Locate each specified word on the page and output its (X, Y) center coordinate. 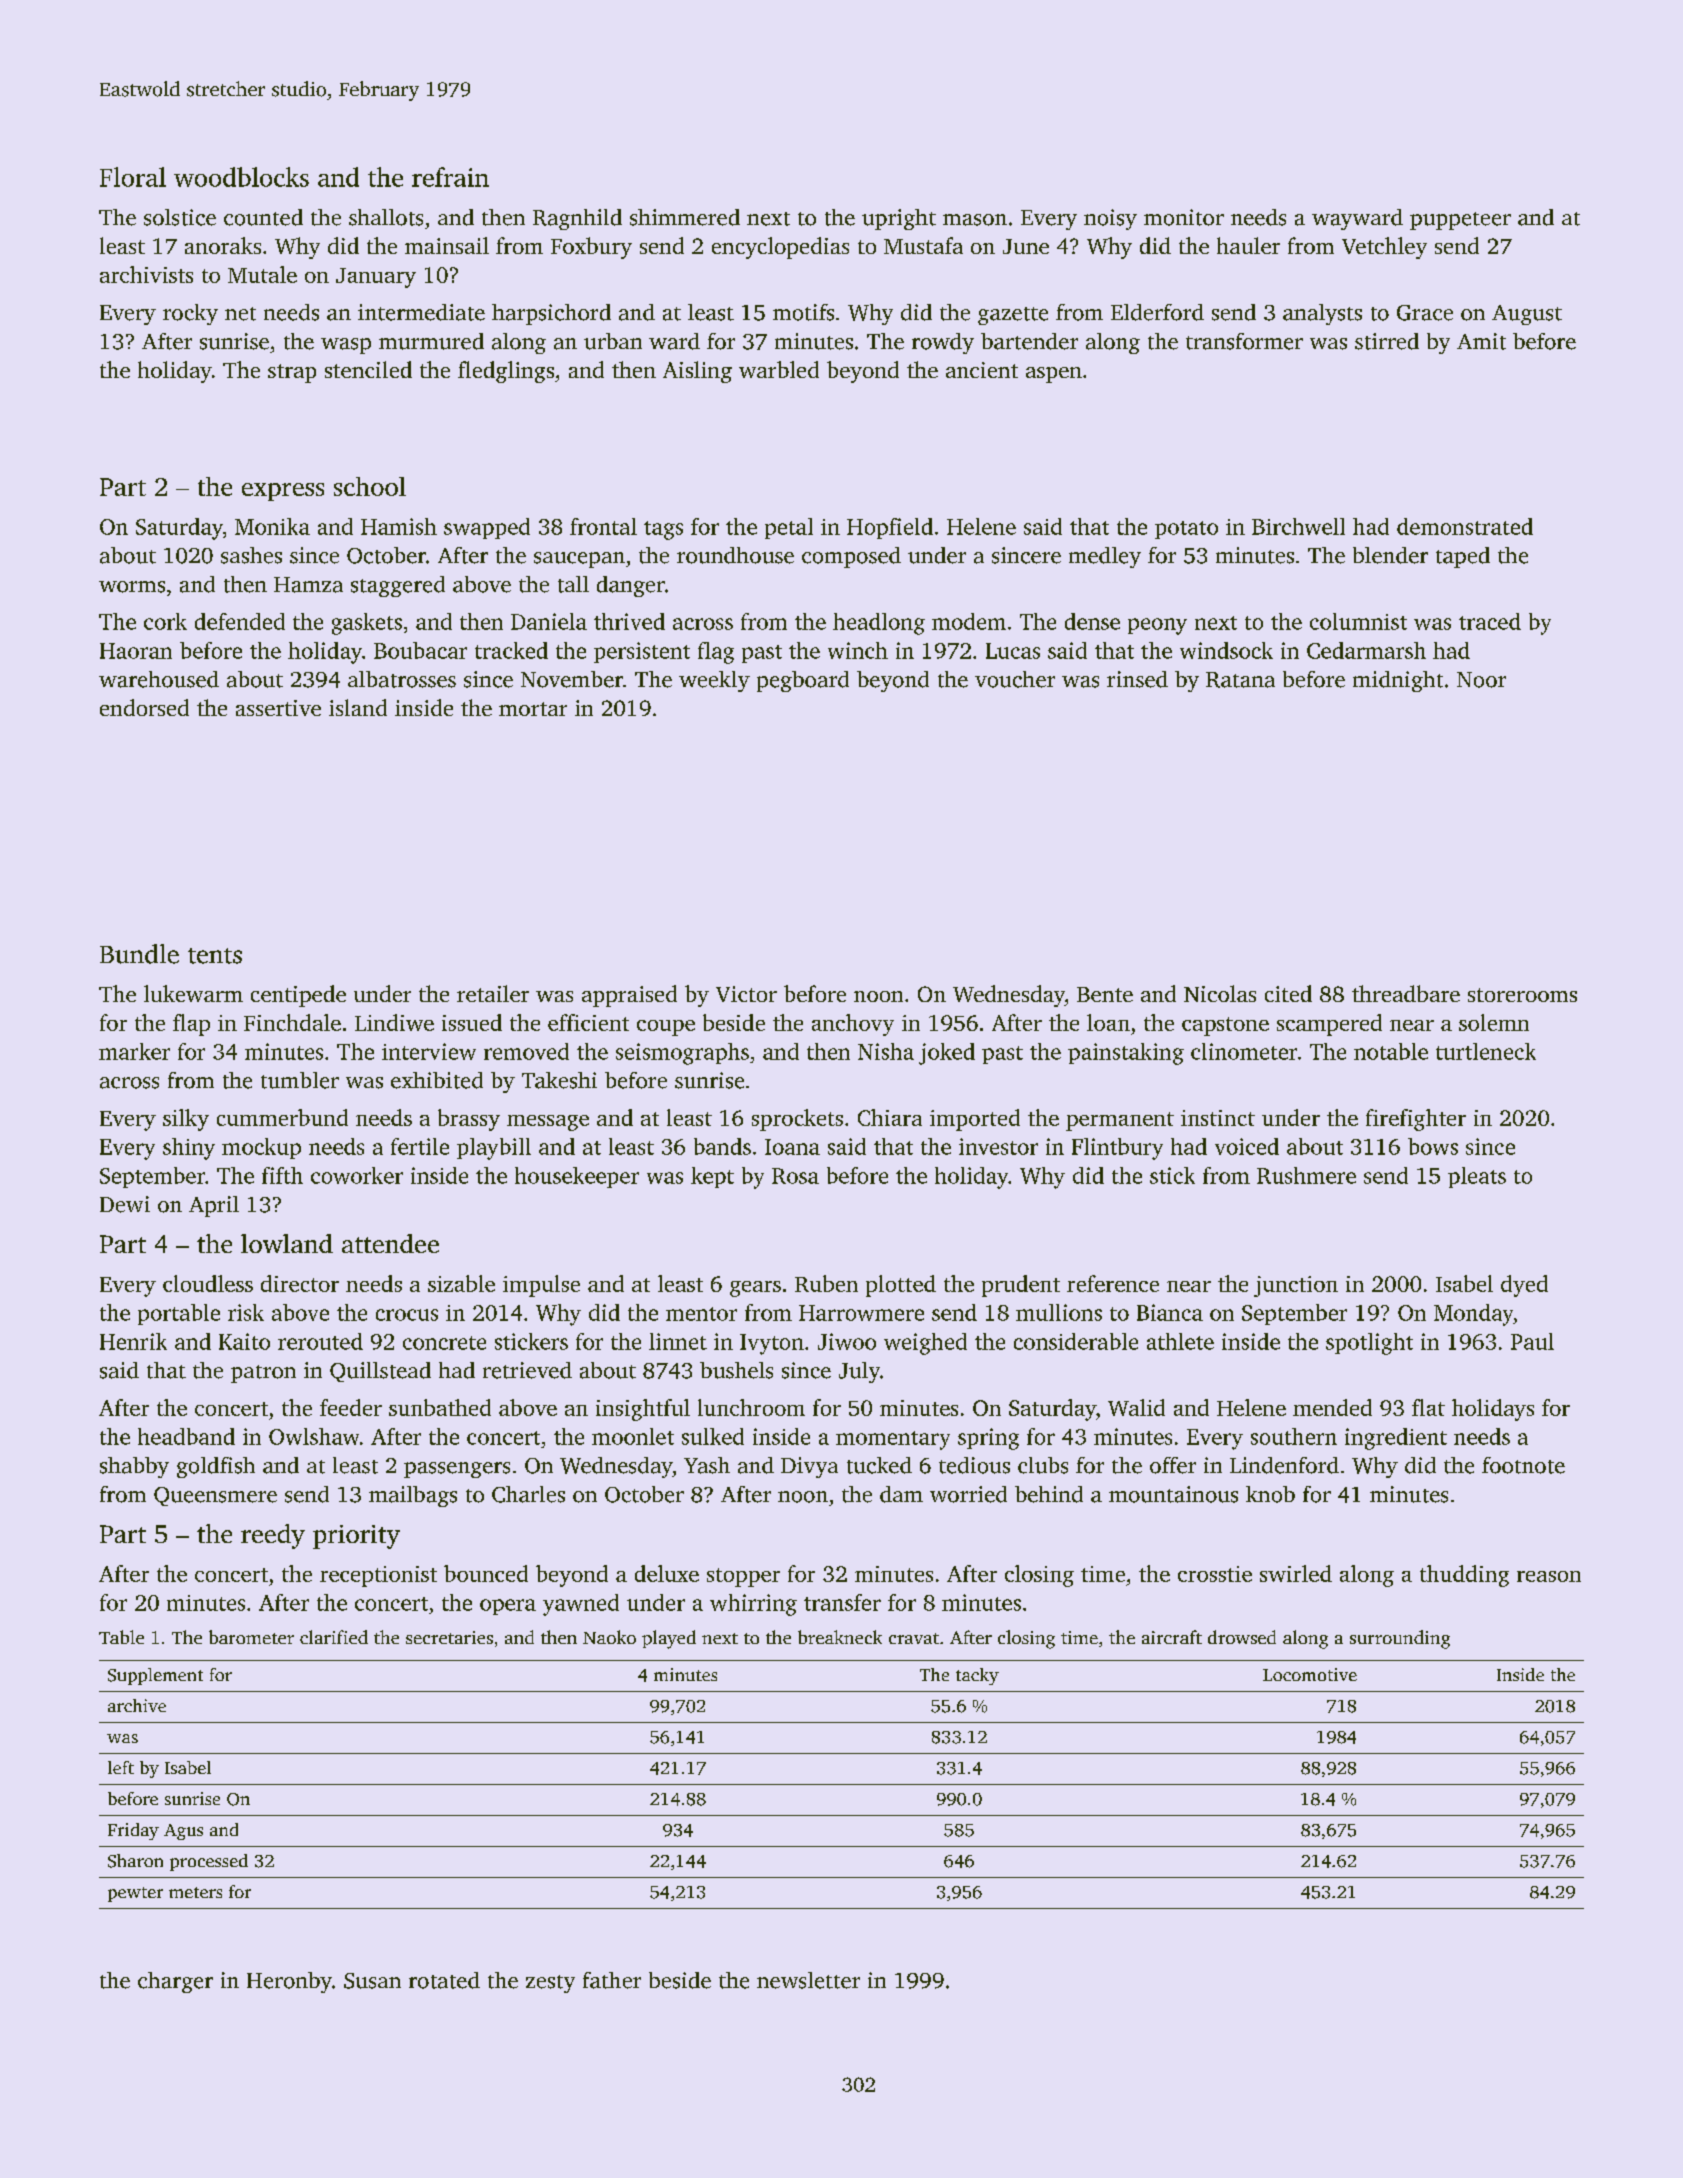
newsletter (808, 1980)
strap (292, 373)
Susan (372, 1981)
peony (1157, 626)
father (612, 1980)
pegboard (803, 681)
